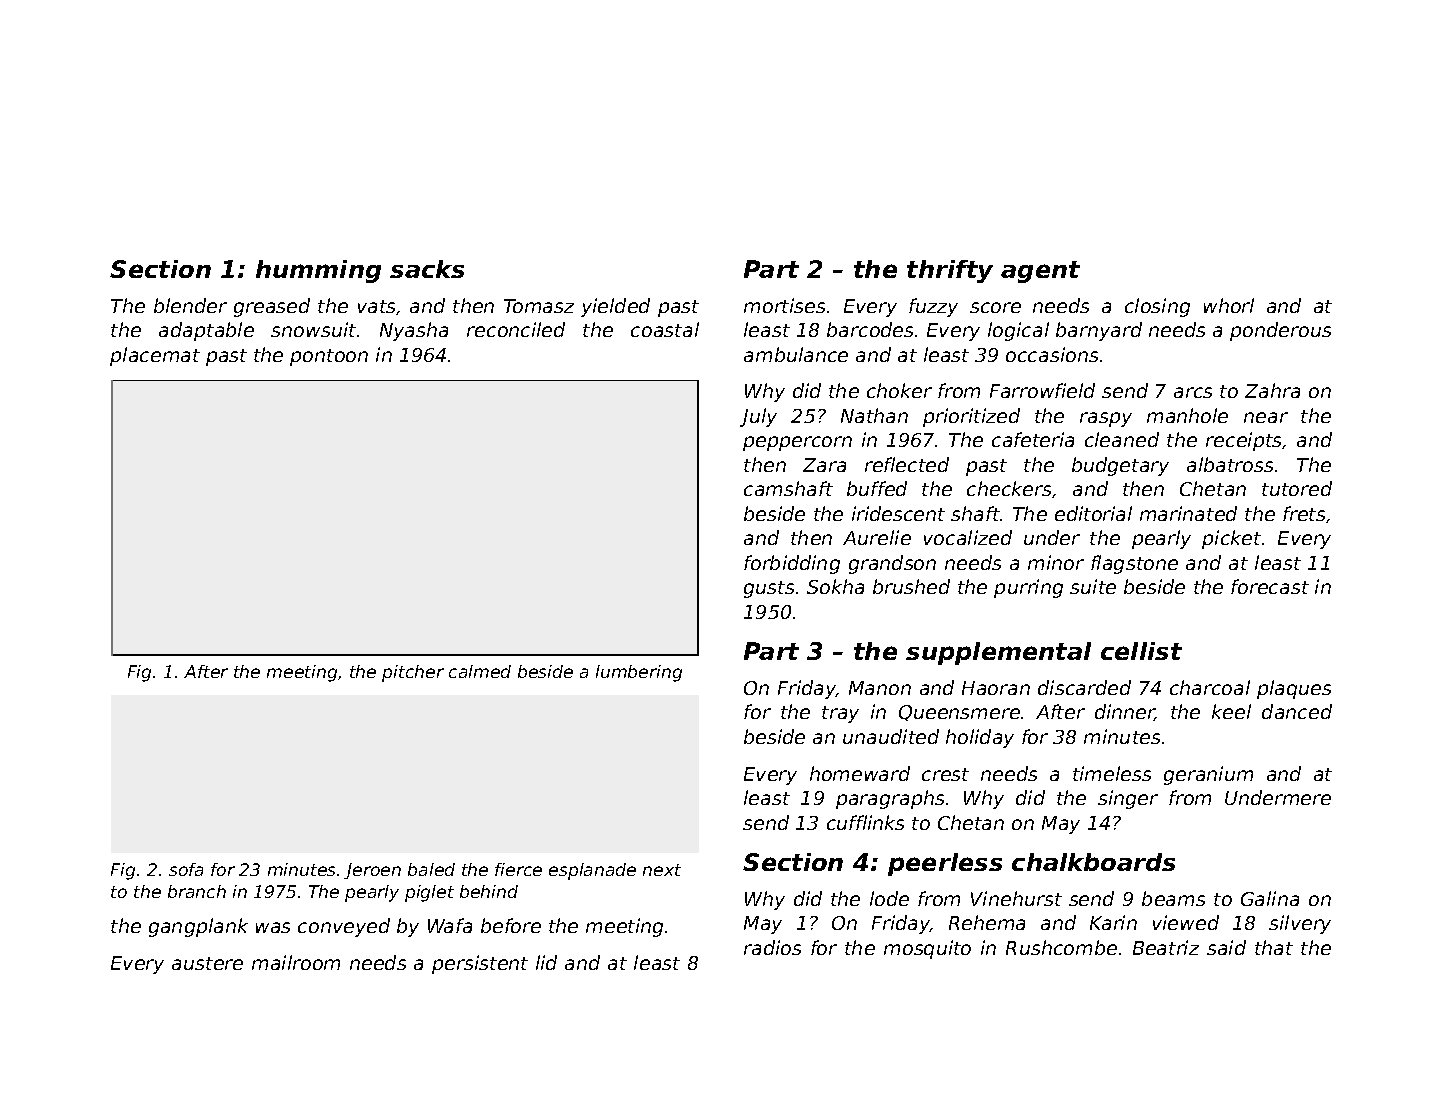  Describe the element at coordinates (155, 356) in the image. I see `placemat` at that location.
